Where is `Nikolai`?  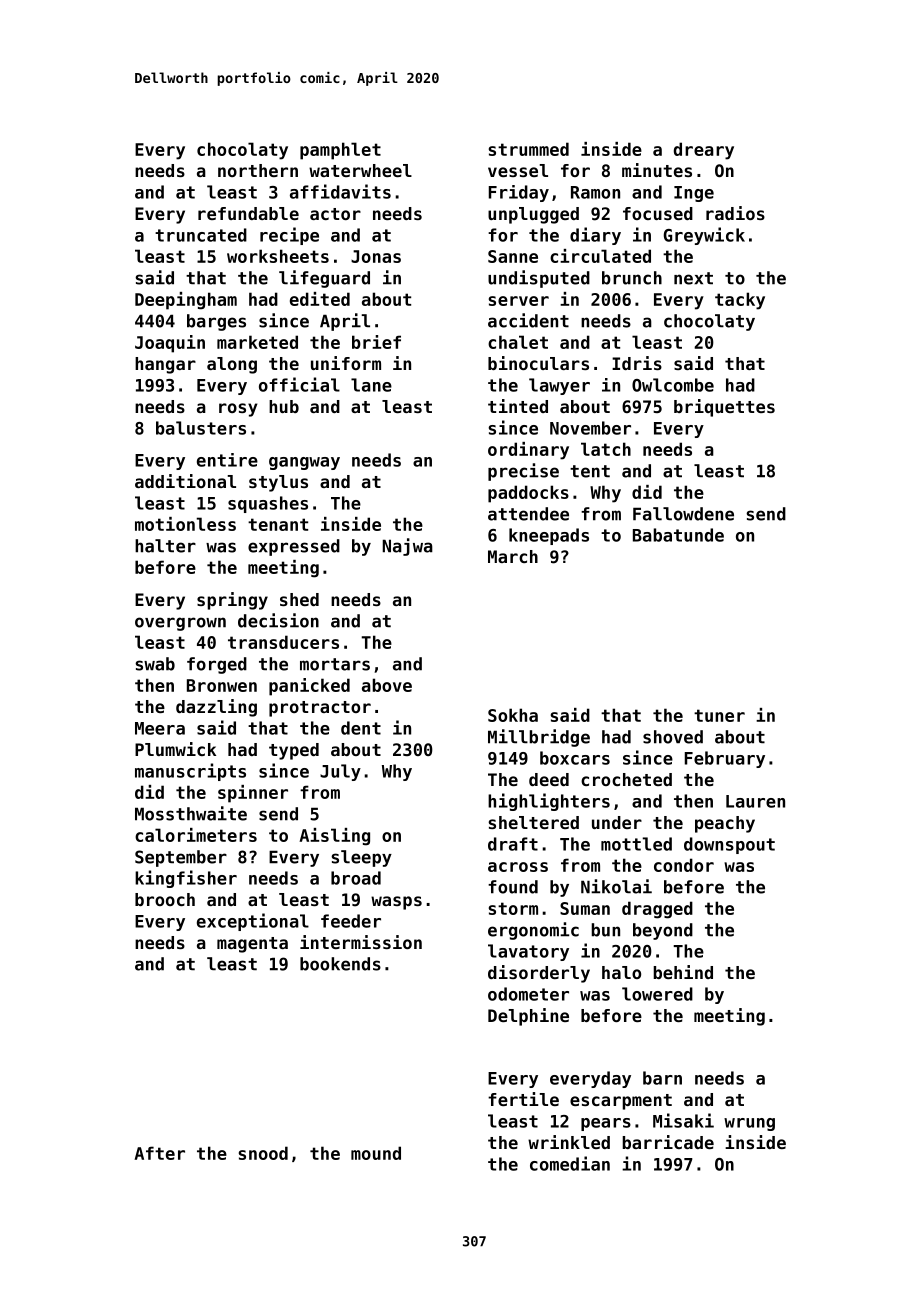 Nikolai is located at coordinates (616, 886).
